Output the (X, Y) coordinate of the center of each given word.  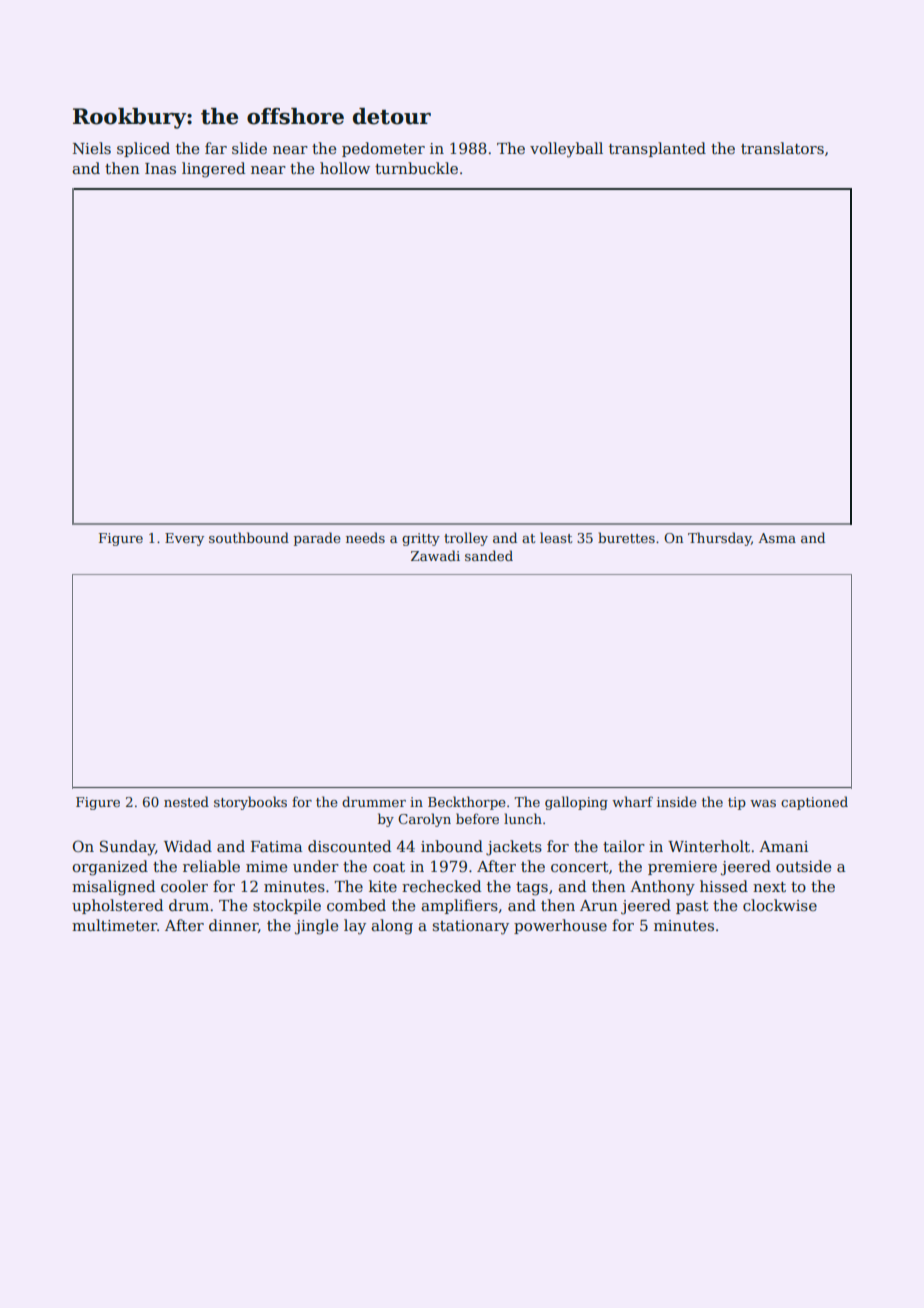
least (556, 537)
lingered (213, 170)
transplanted (657, 149)
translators (782, 148)
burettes (626, 537)
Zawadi (435, 555)
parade (317, 539)
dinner (233, 926)
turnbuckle (416, 168)
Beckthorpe (467, 803)
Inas (160, 168)
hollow (345, 168)
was (763, 803)
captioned (814, 803)
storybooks (250, 803)
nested (186, 801)
